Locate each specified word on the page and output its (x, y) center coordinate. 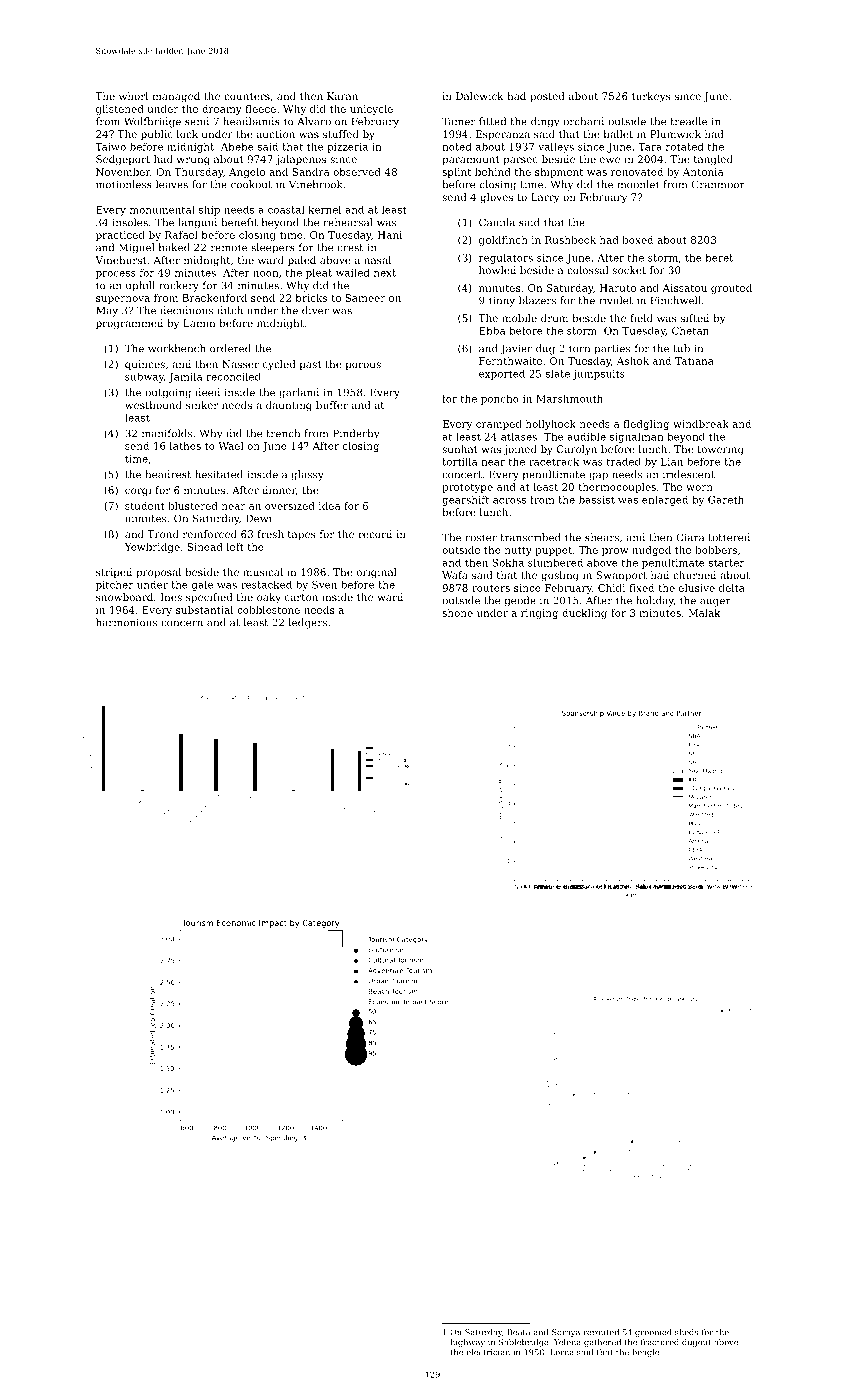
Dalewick (480, 96)
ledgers (308, 623)
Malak (704, 613)
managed (176, 97)
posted (547, 97)
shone (457, 613)
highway (467, 1343)
